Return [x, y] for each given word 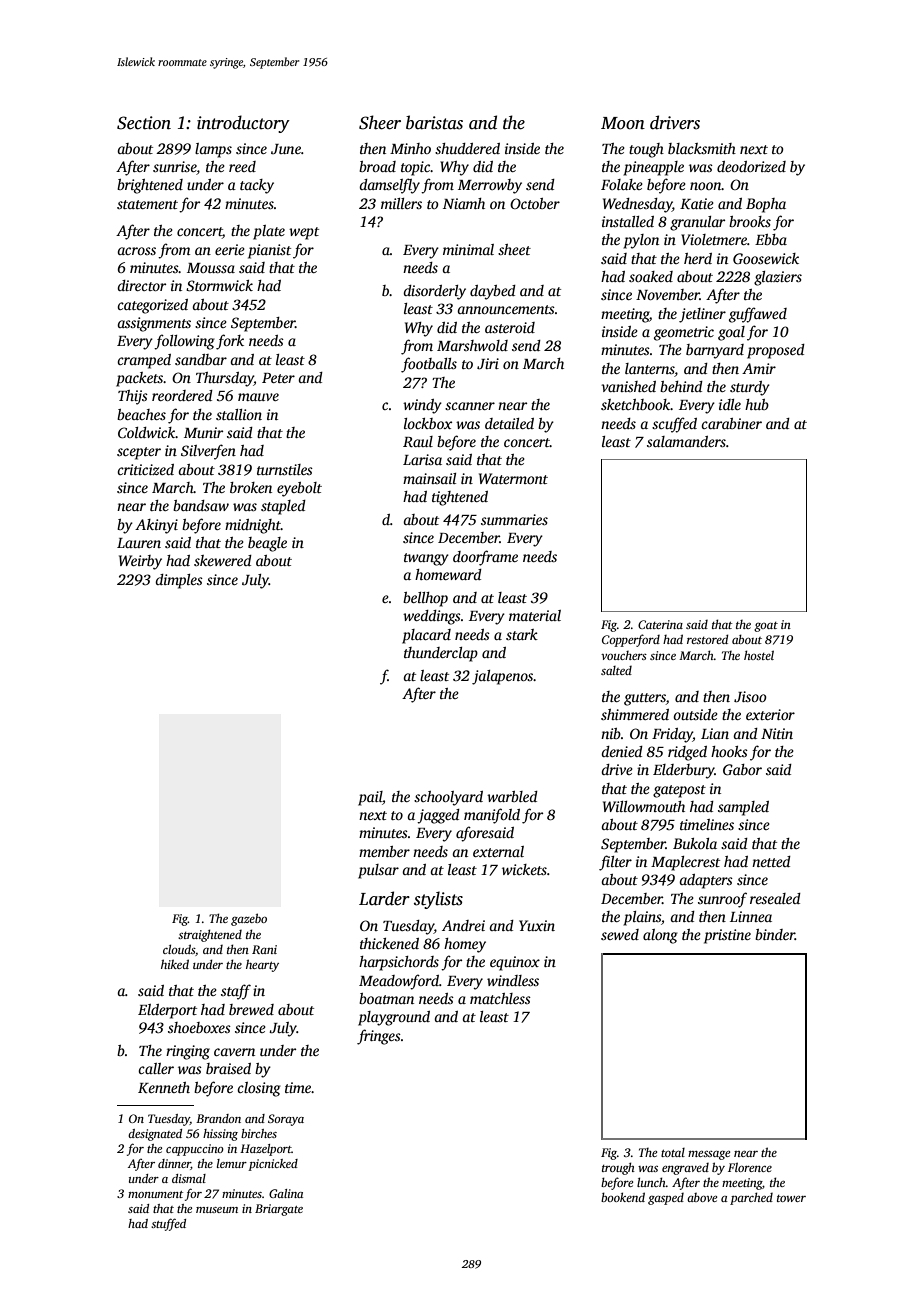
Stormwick [219, 285]
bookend [623, 1197]
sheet [514, 249]
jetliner [702, 315]
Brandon [218, 1118]
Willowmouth [644, 806]
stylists [438, 900]
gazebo [249, 919]
